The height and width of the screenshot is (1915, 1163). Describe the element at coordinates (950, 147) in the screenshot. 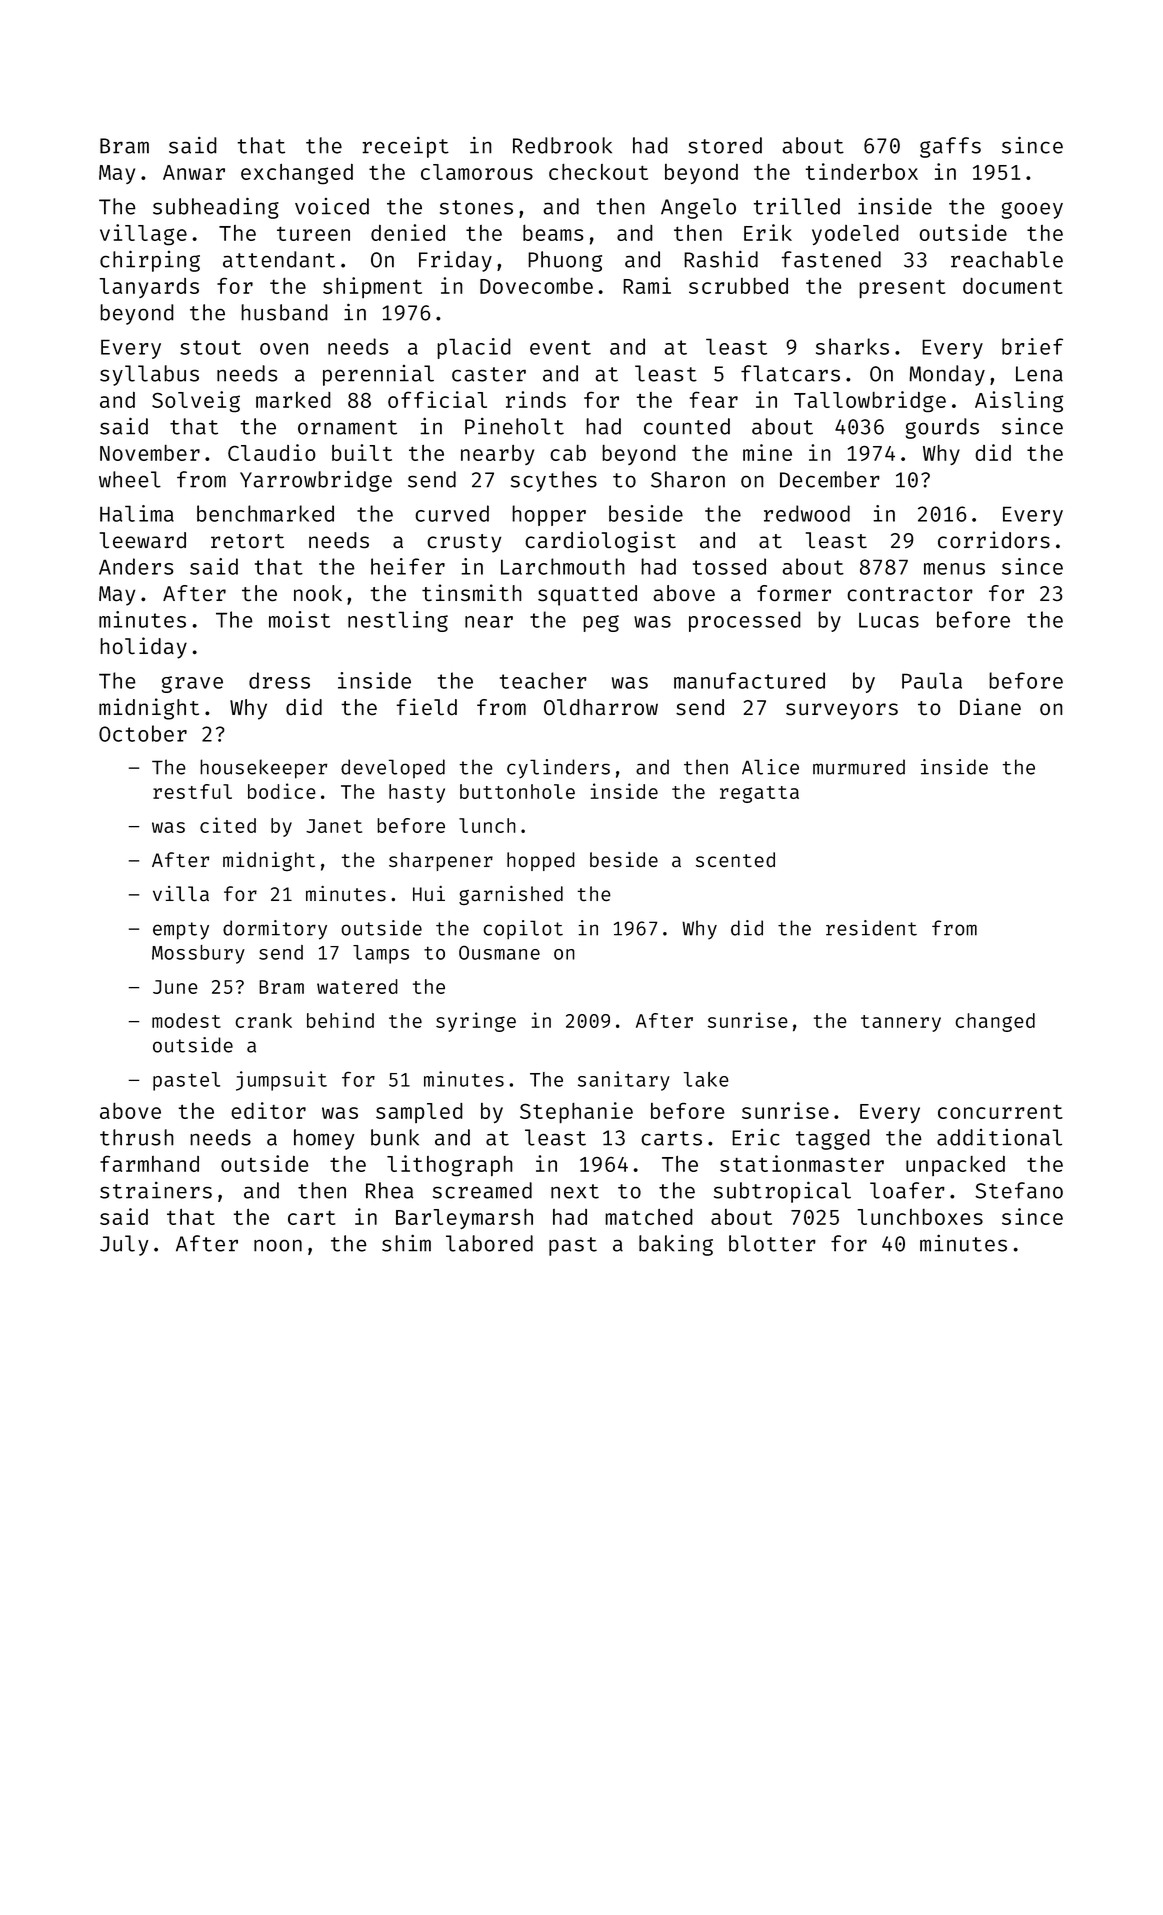

I see `gaffs` at that location.
